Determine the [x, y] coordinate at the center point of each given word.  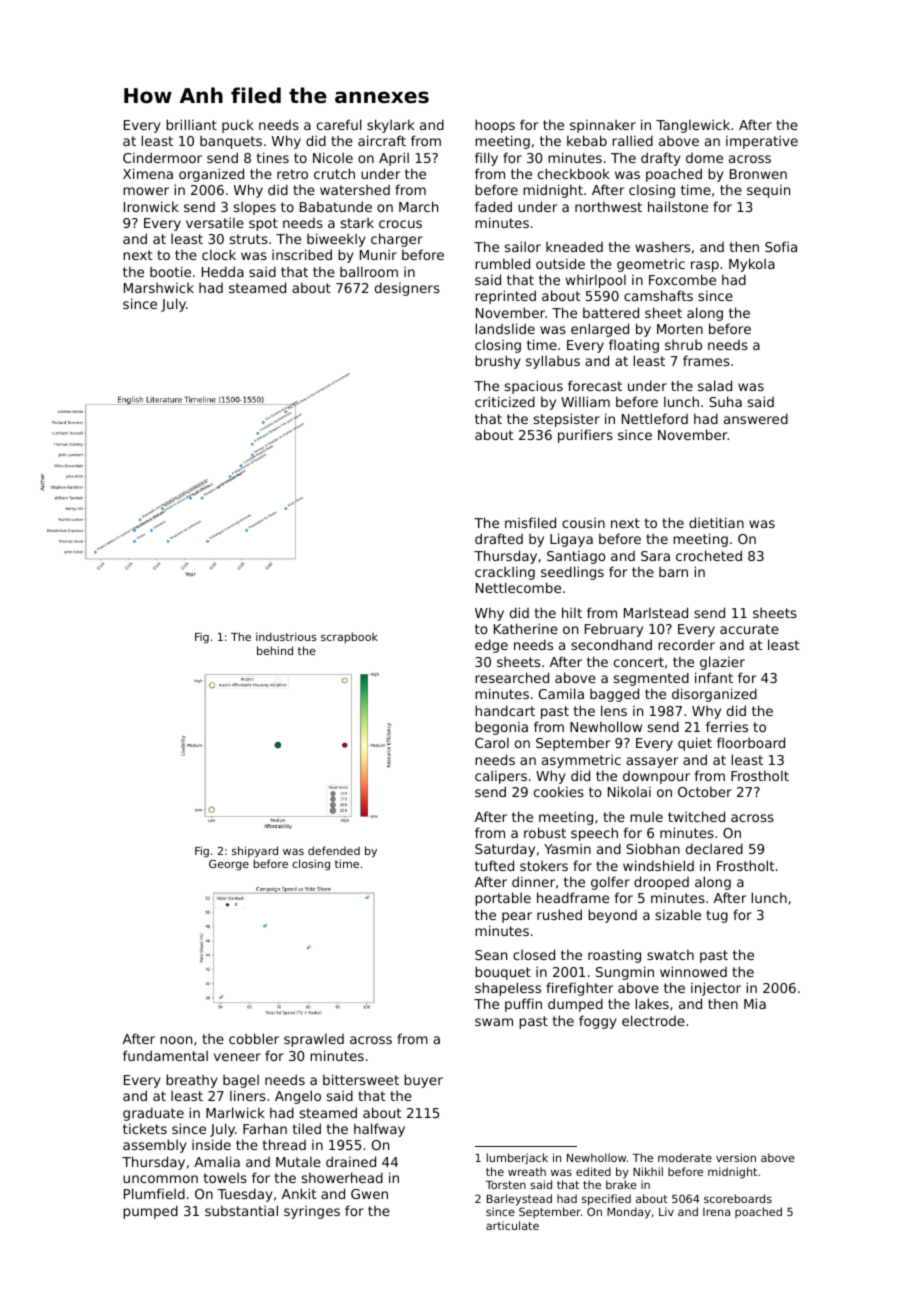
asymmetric [581, 761]
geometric [651, 265]
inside [211, 1144]
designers [407, 289]
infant [714, 677]
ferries [727, 726]
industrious [286, 636]
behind [275, 650]
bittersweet [361, 1079]
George [229, 865]
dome [704, 158]
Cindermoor [162, 157]
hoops [495, 126]
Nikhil [648, 1171]
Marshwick [159, 288]
